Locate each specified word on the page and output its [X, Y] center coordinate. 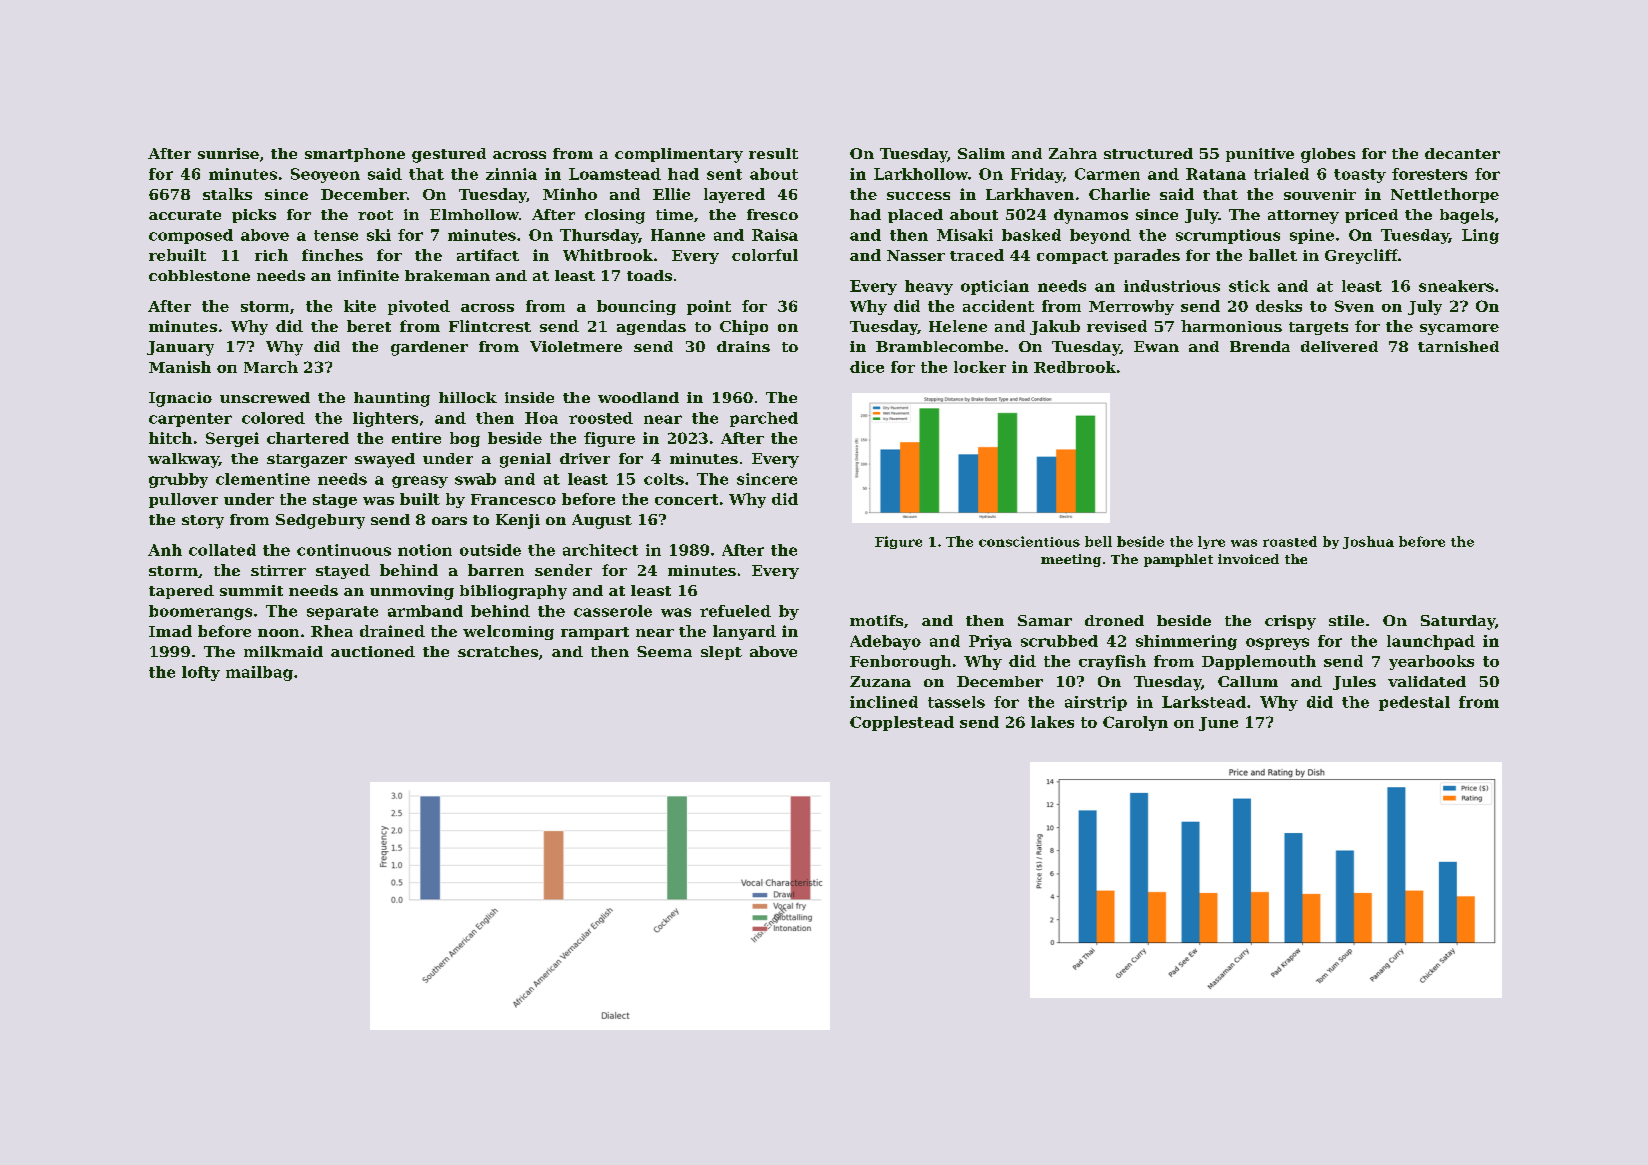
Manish [180, 367]
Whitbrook [608, 255]
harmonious [1231, 326]
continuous [344, 550]
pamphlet [1178, 560]
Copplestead [902, 723]
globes [1328, 155]
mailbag [259, 673]
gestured [449, 155]
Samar [1045, 620]
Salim [981, 153]
